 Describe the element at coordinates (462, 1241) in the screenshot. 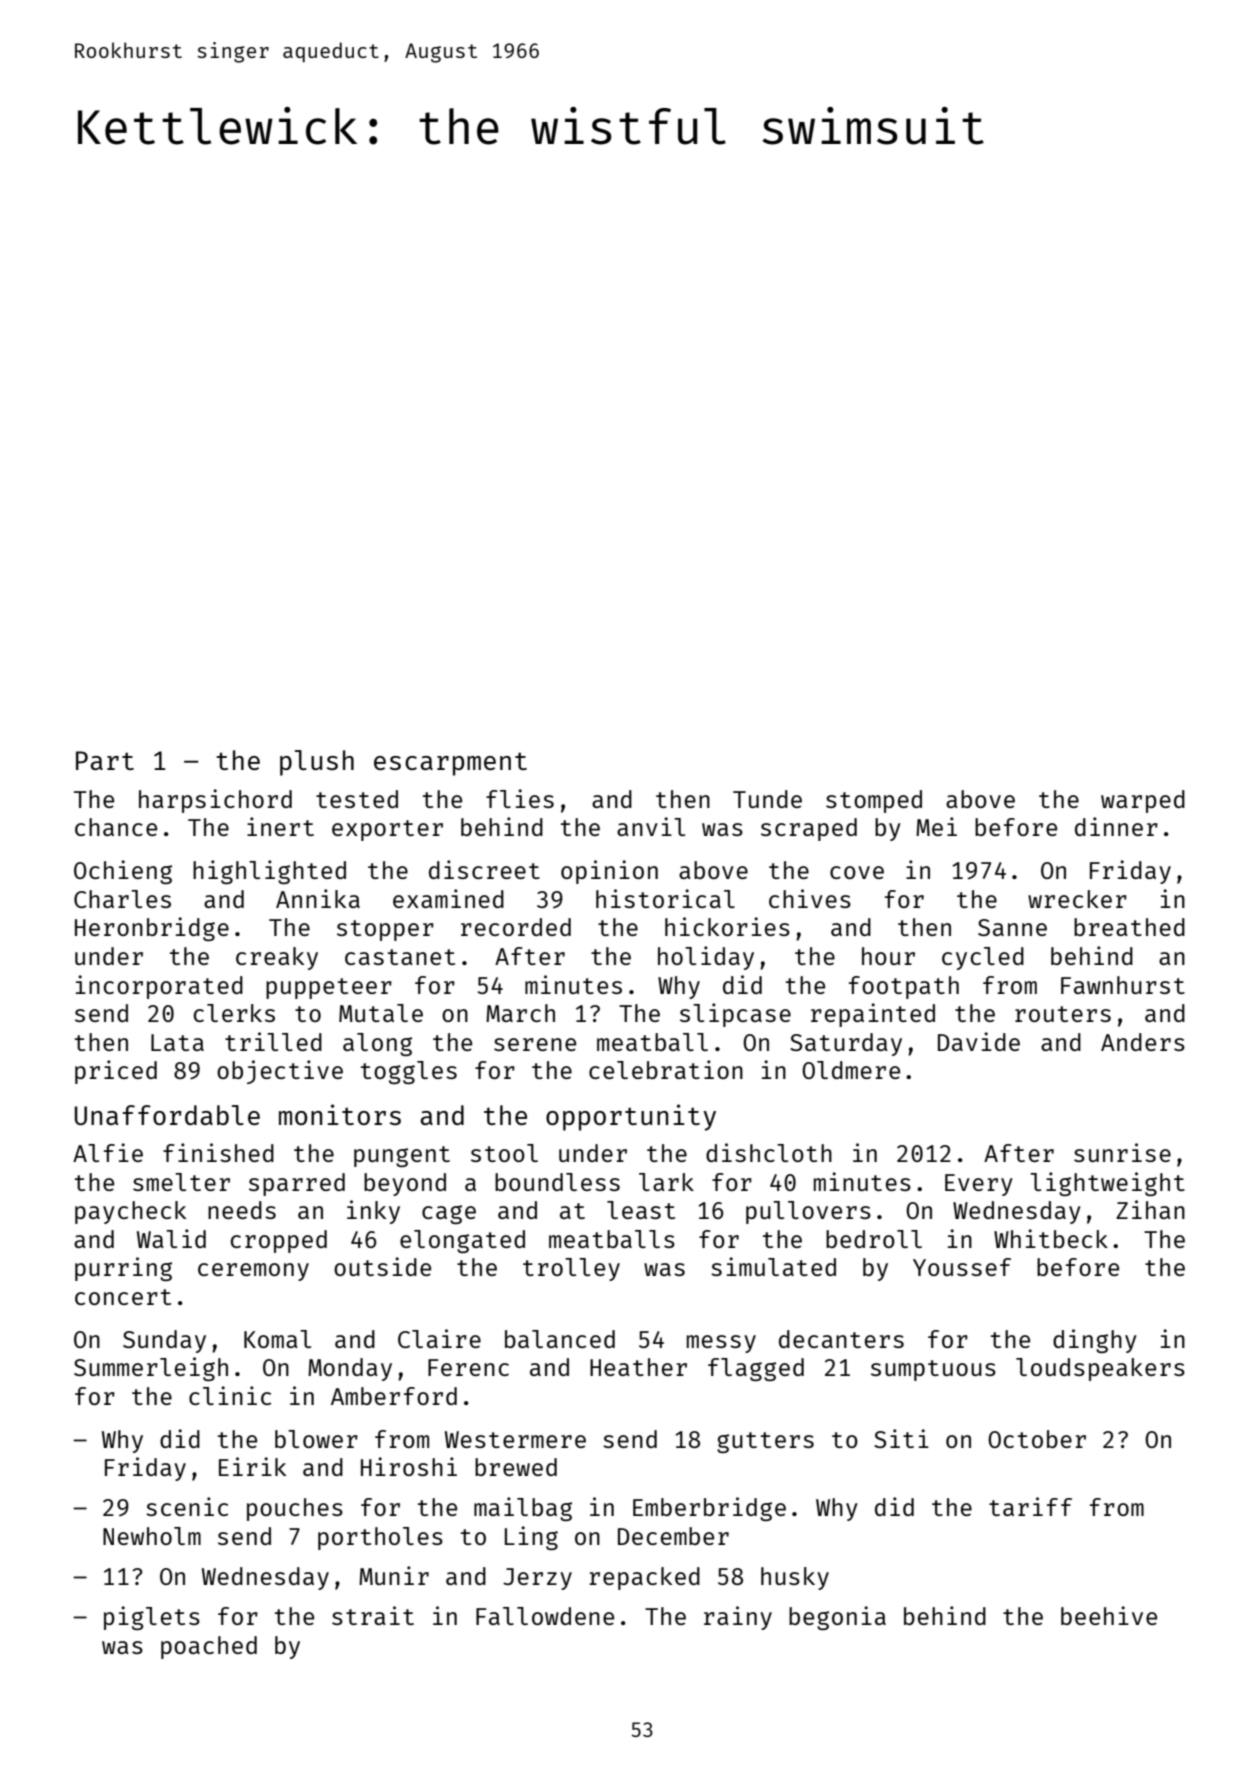

I see `elongated` at that location.
